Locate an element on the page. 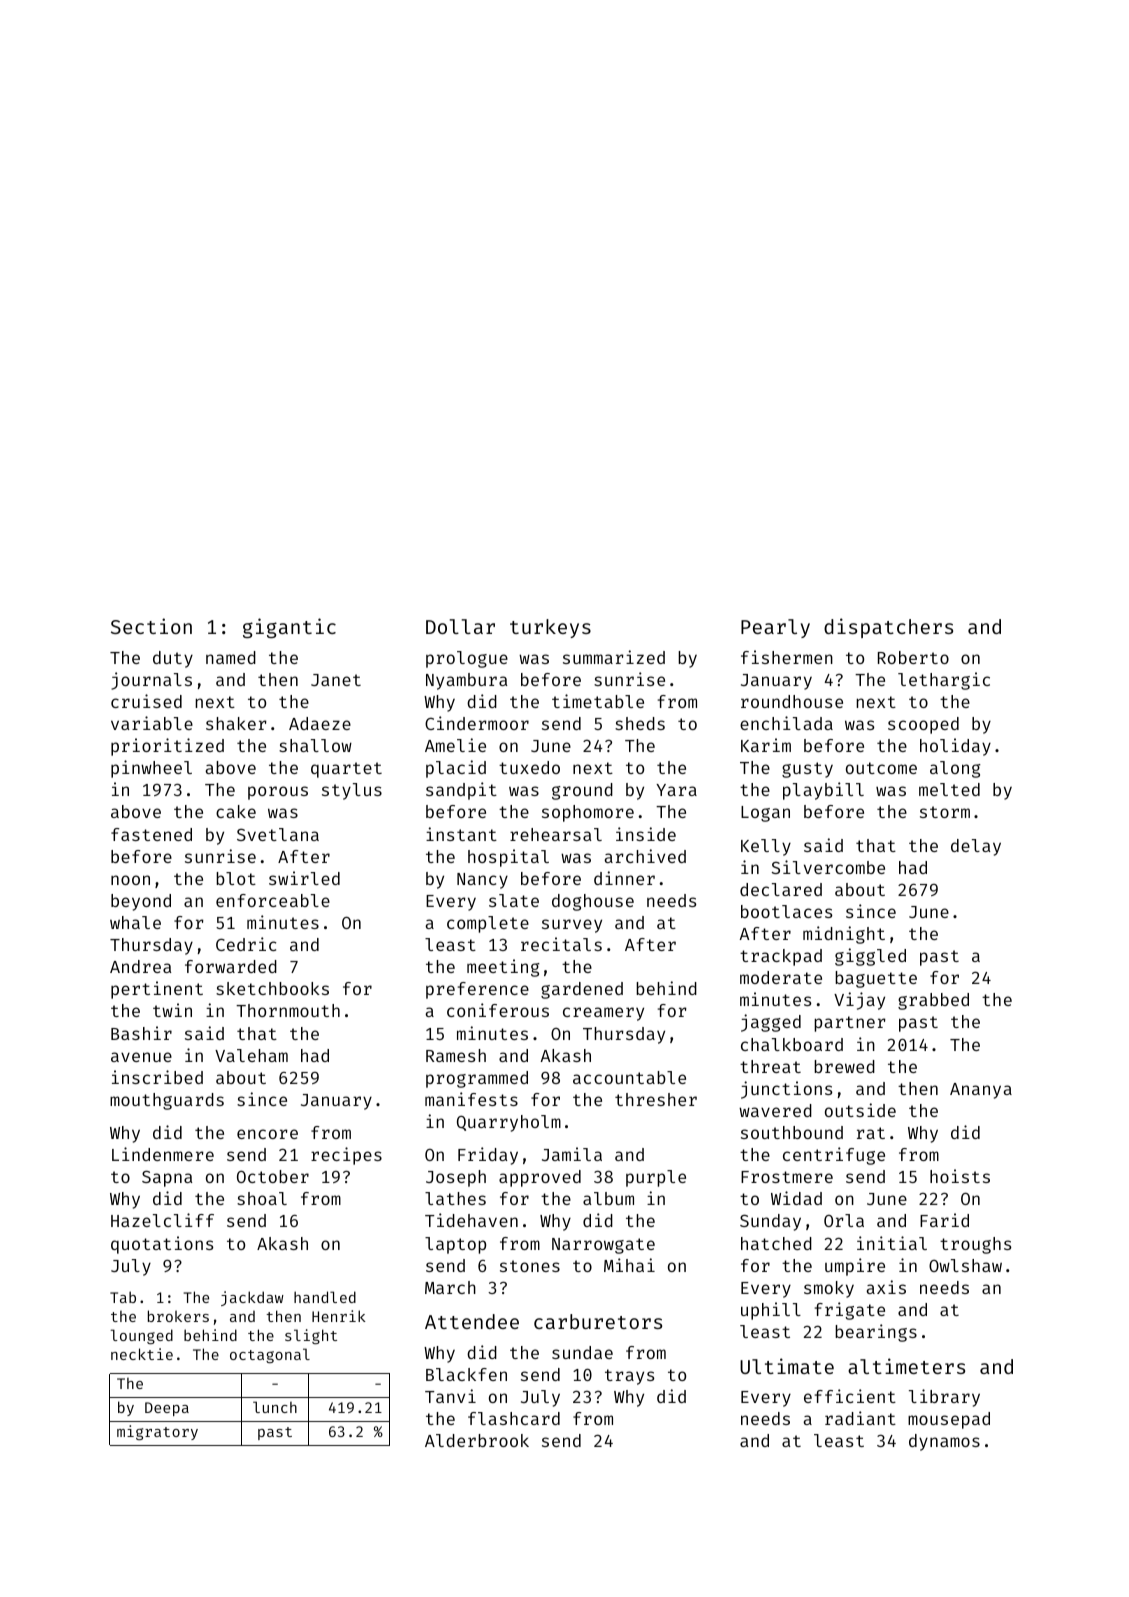  giggled is located at coordinates (870, 957).
